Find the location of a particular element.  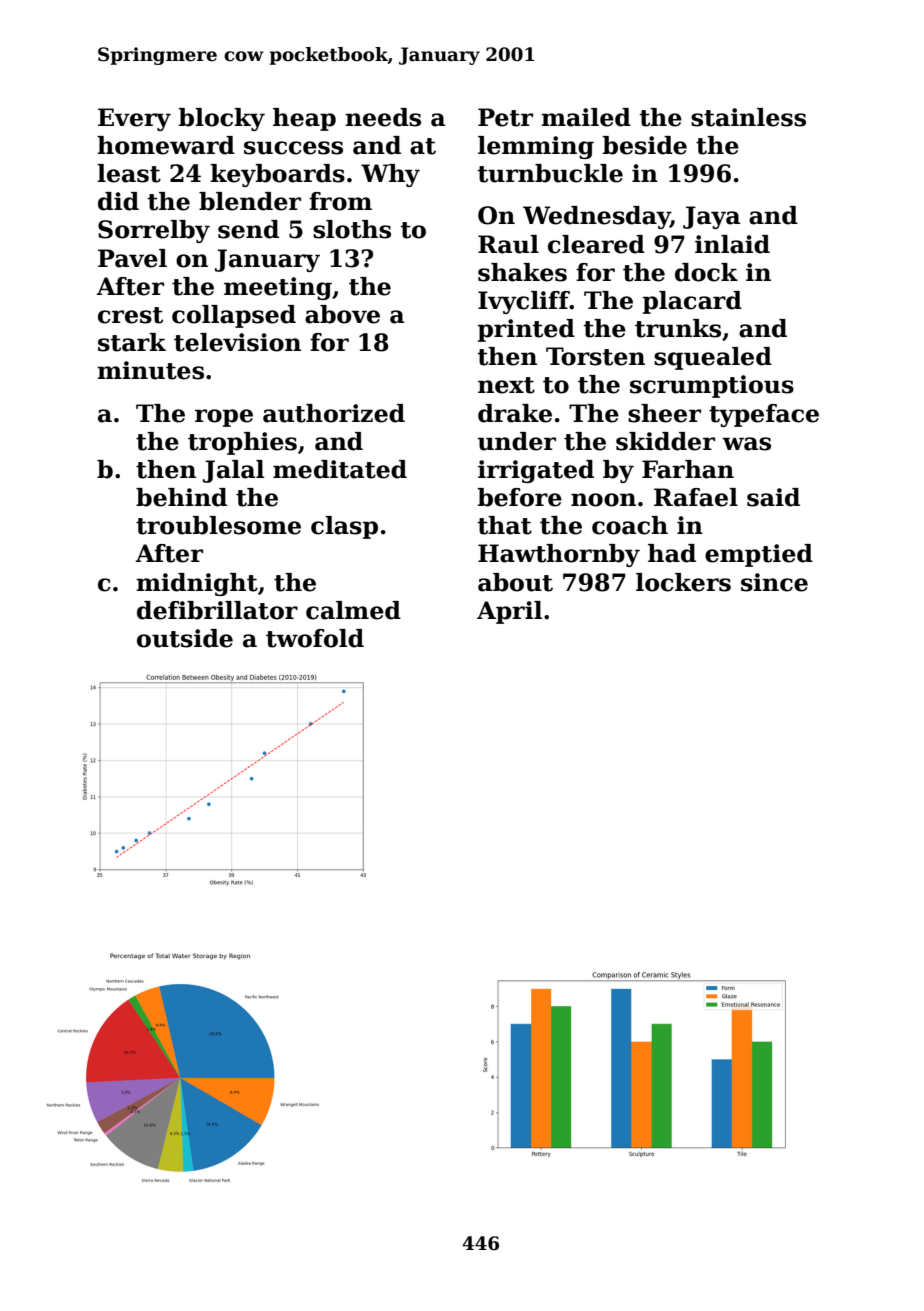

twofold is located at coordinates (315, 638).
